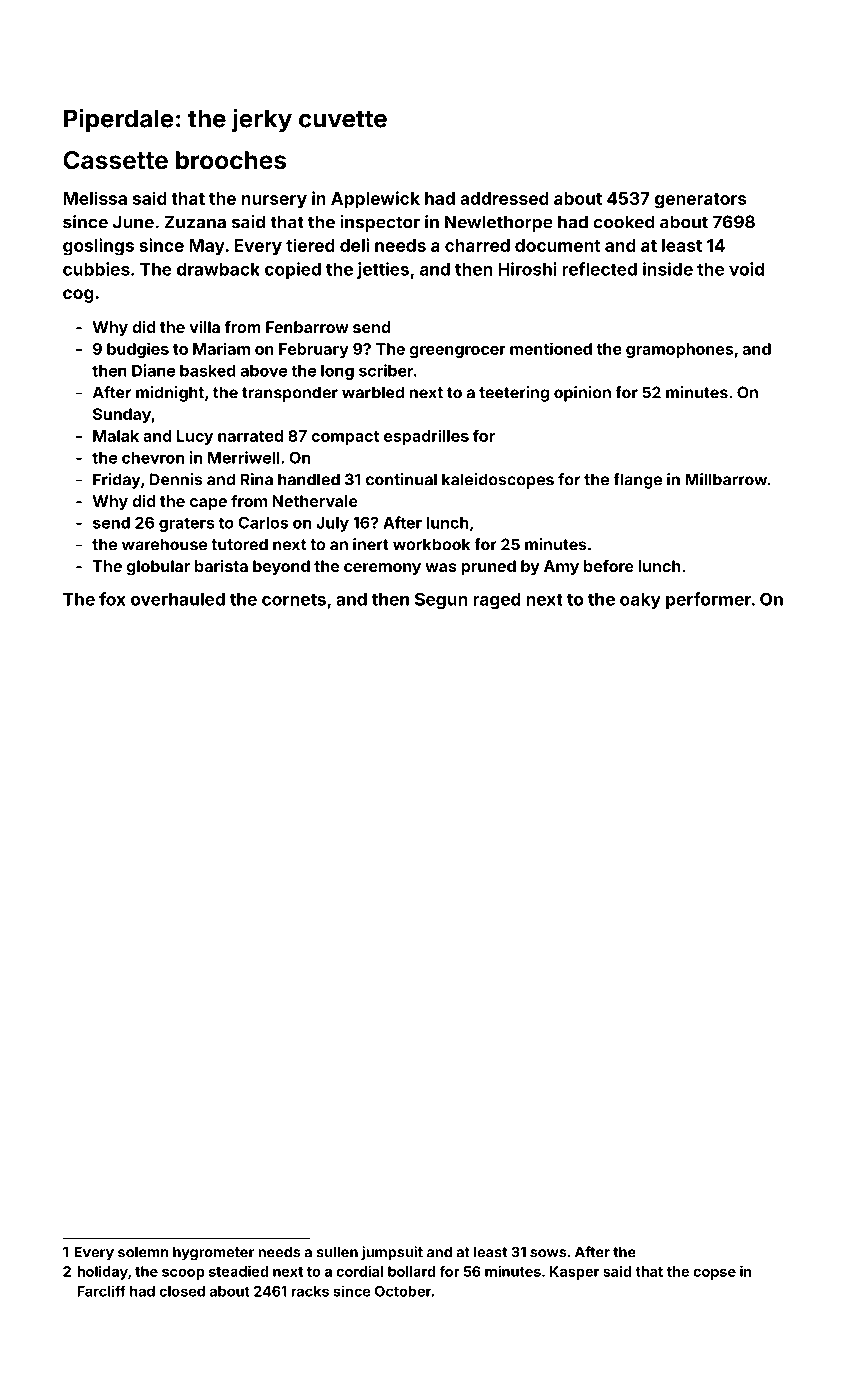  What do you see at coordinates (708, 600) in the page?
I see `performer` at bounding box center [708, 600].
